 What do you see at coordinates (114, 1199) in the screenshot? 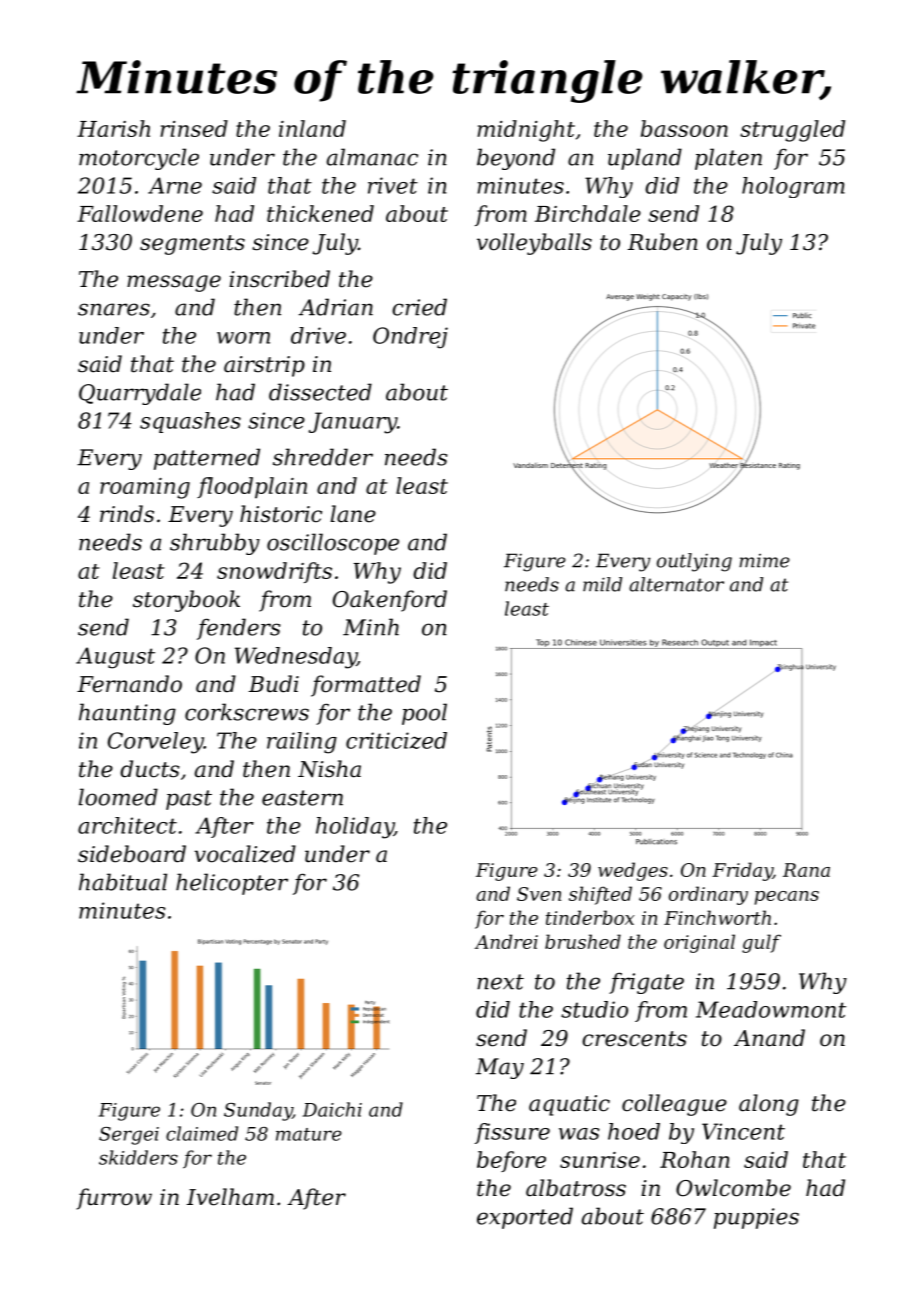
I see `furrow` at bounding box center [114, 1199].
